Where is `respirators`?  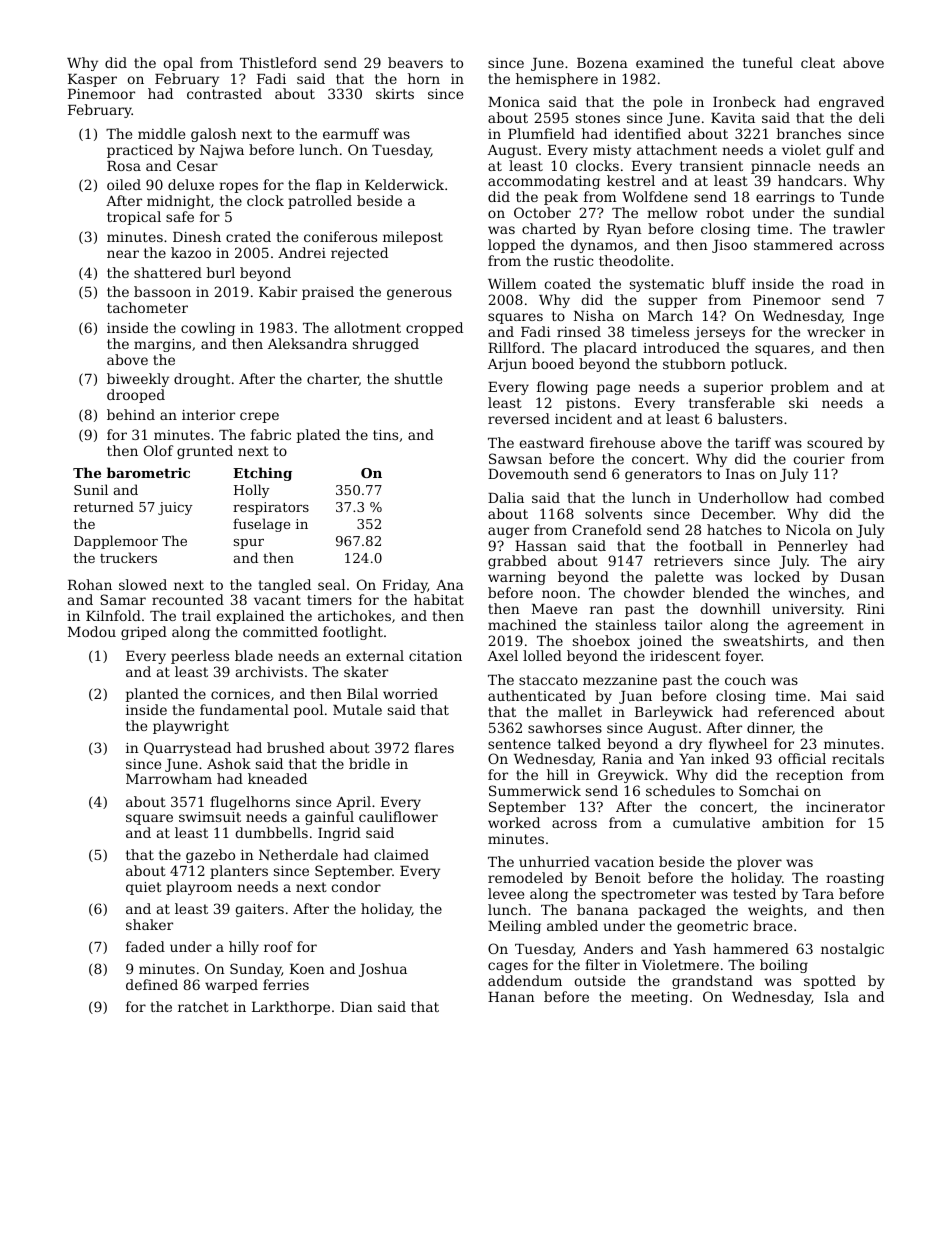
respirators is located at coordinates (271, 508).
